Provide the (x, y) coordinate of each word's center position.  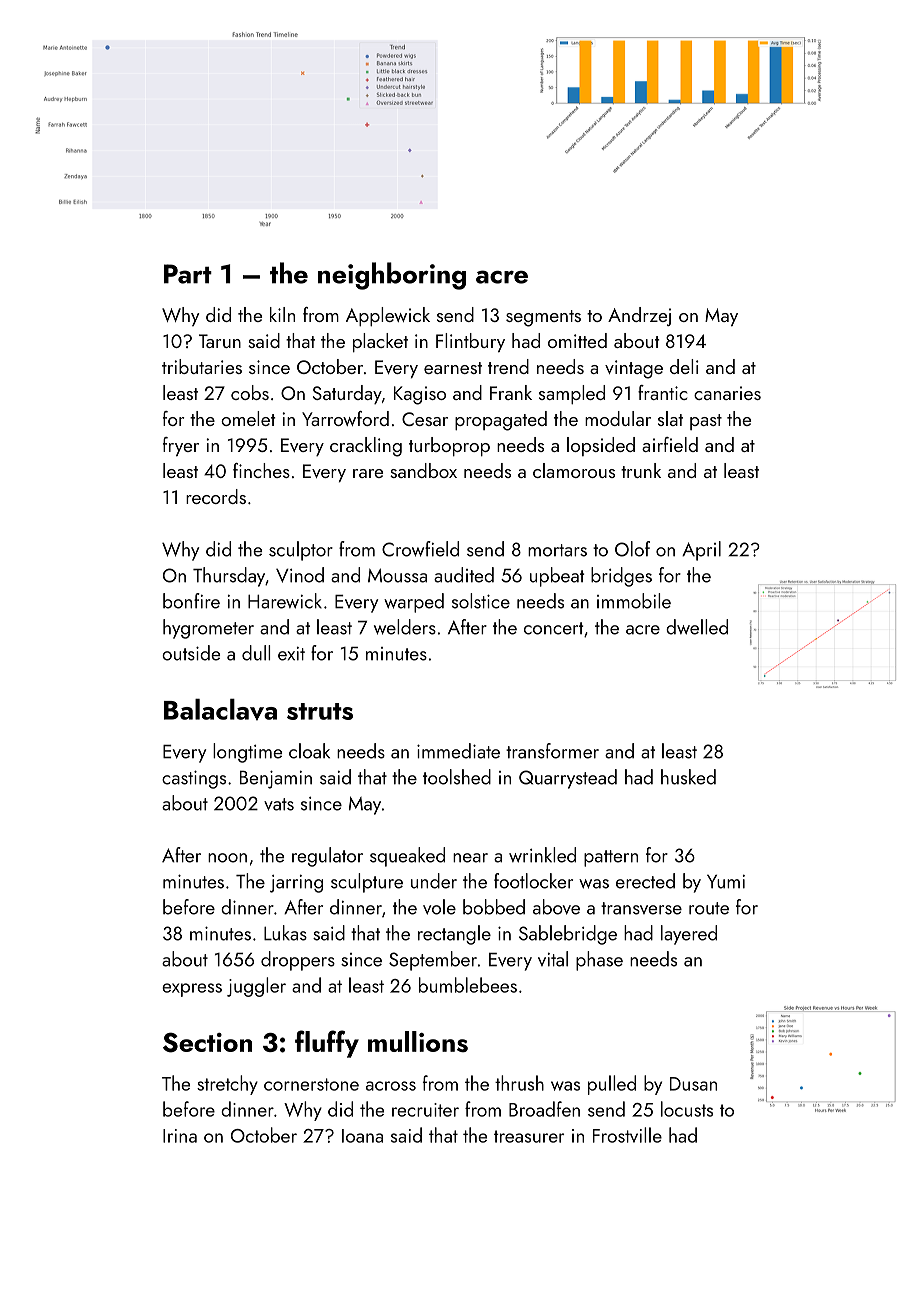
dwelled (697, 627)
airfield (670, 444)
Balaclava (220, 709)
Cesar (425, 419)
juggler (256, 987)
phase (599, 961)
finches (261, 470)
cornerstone (311, 1084)
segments (543, 318)
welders (405, 627)
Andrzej (639, 316)
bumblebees (468, 985)
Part (188, 274)
